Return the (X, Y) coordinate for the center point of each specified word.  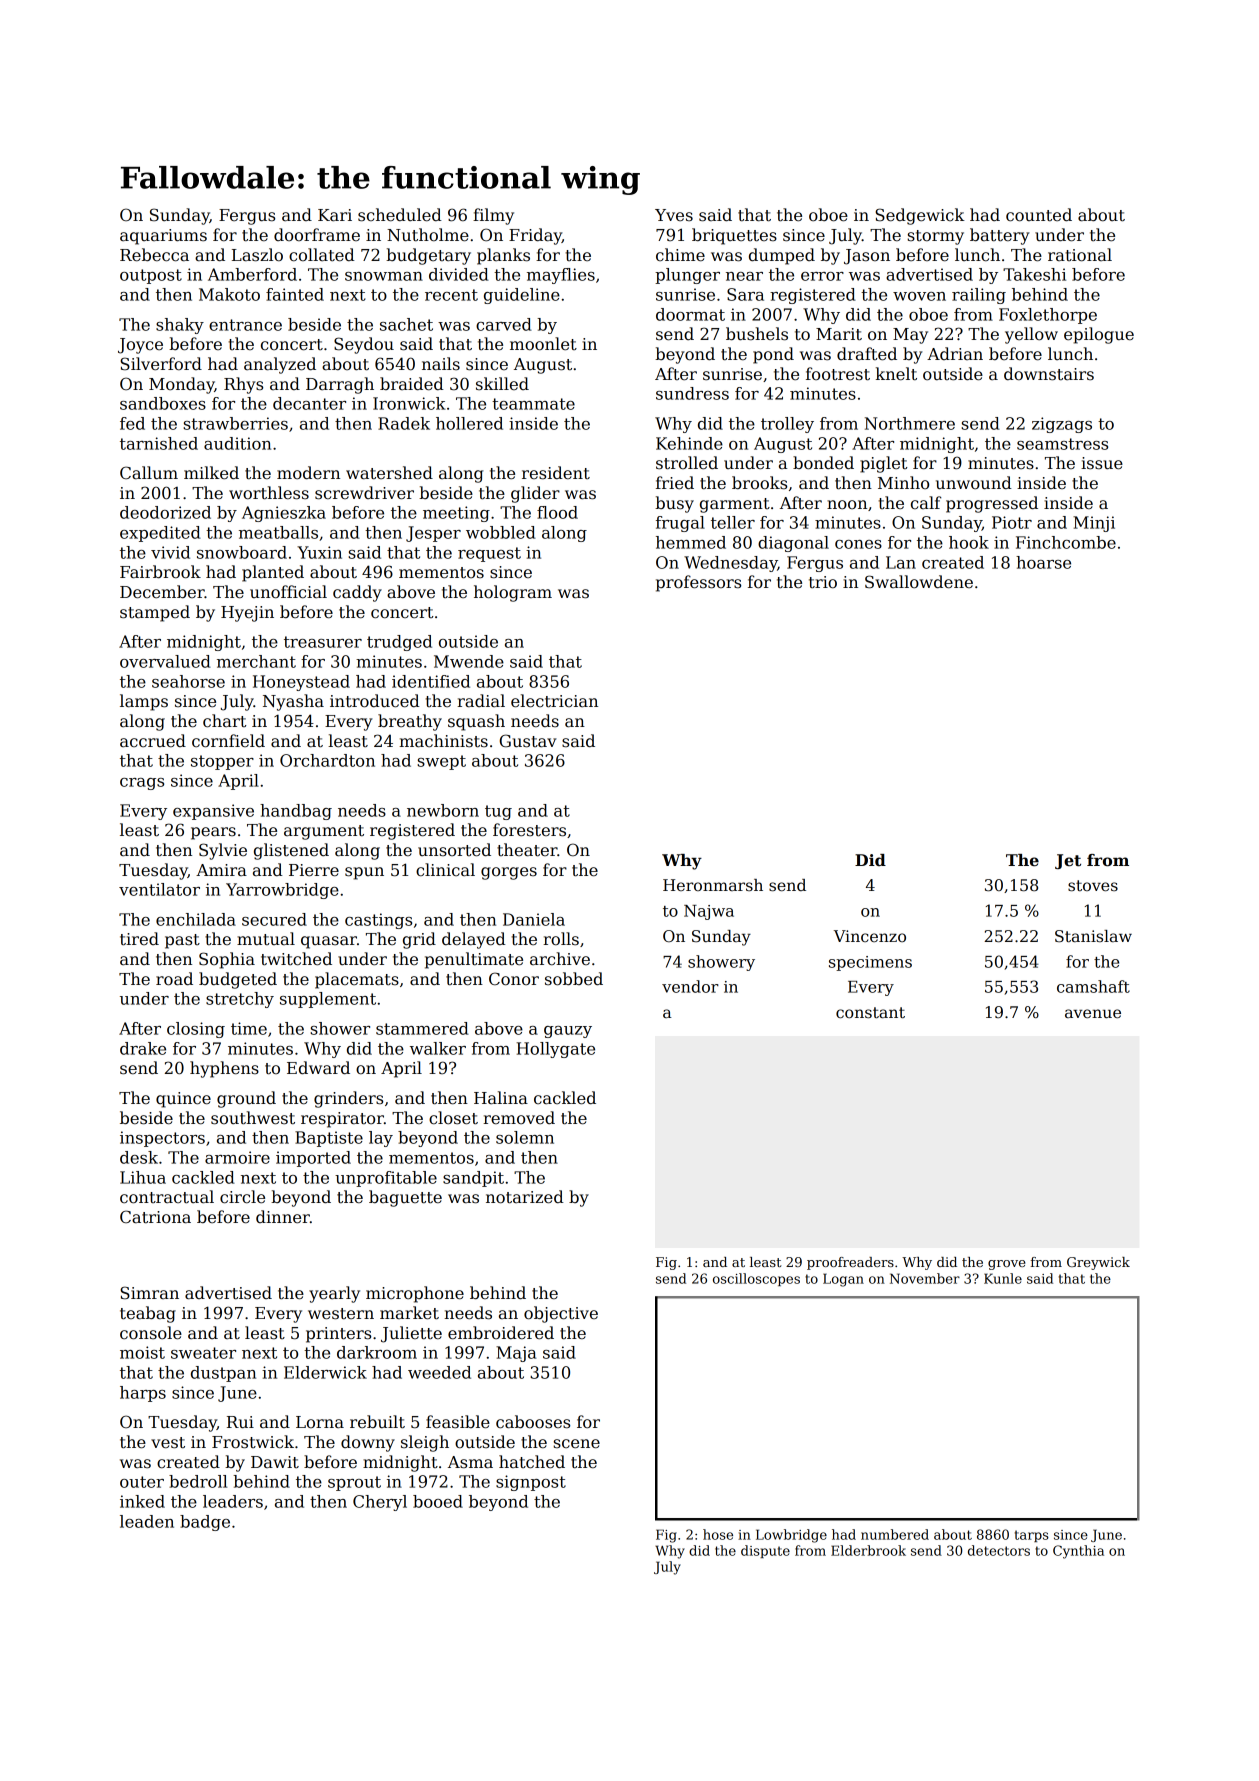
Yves (674, 215)
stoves (1093, 886)
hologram (513, 593)
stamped (155, 613)
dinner (283, 1217)
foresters (529, 830)
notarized (525, 1197)
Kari (335, 215)
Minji (1094, 524)
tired (139, 939)
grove (1006, 1265)
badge (205, 1523)
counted (1039, 215)
